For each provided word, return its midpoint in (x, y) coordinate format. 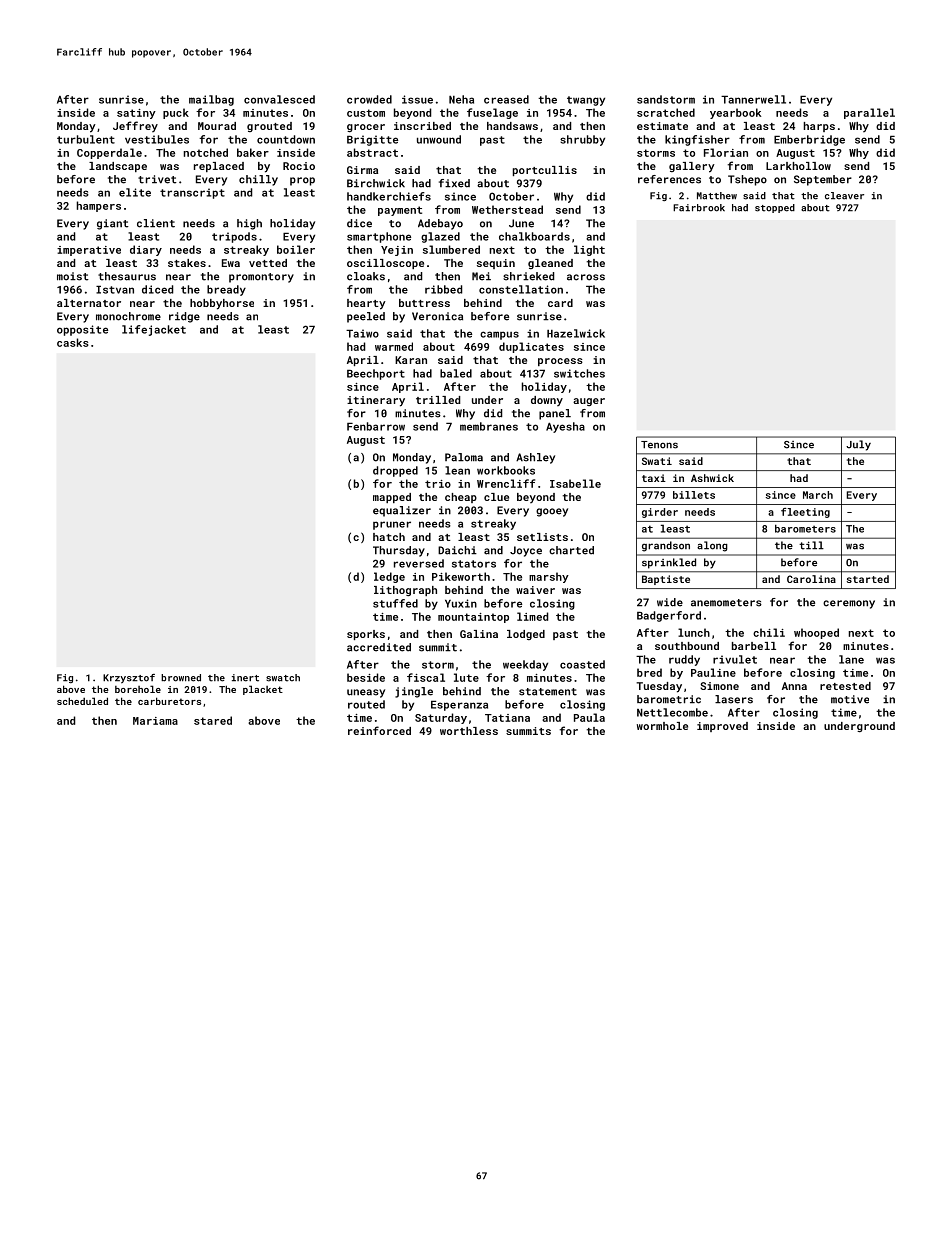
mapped (392, 498)
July (858, 445)
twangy (586, 101)
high (249, 224)
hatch (389, 537)
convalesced (279, 99)
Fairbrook (699, 208)
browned (181, 678)
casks (73, 342)
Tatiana (507, 718)
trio (438, 484)
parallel (869, 113)
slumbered (451, 249)
